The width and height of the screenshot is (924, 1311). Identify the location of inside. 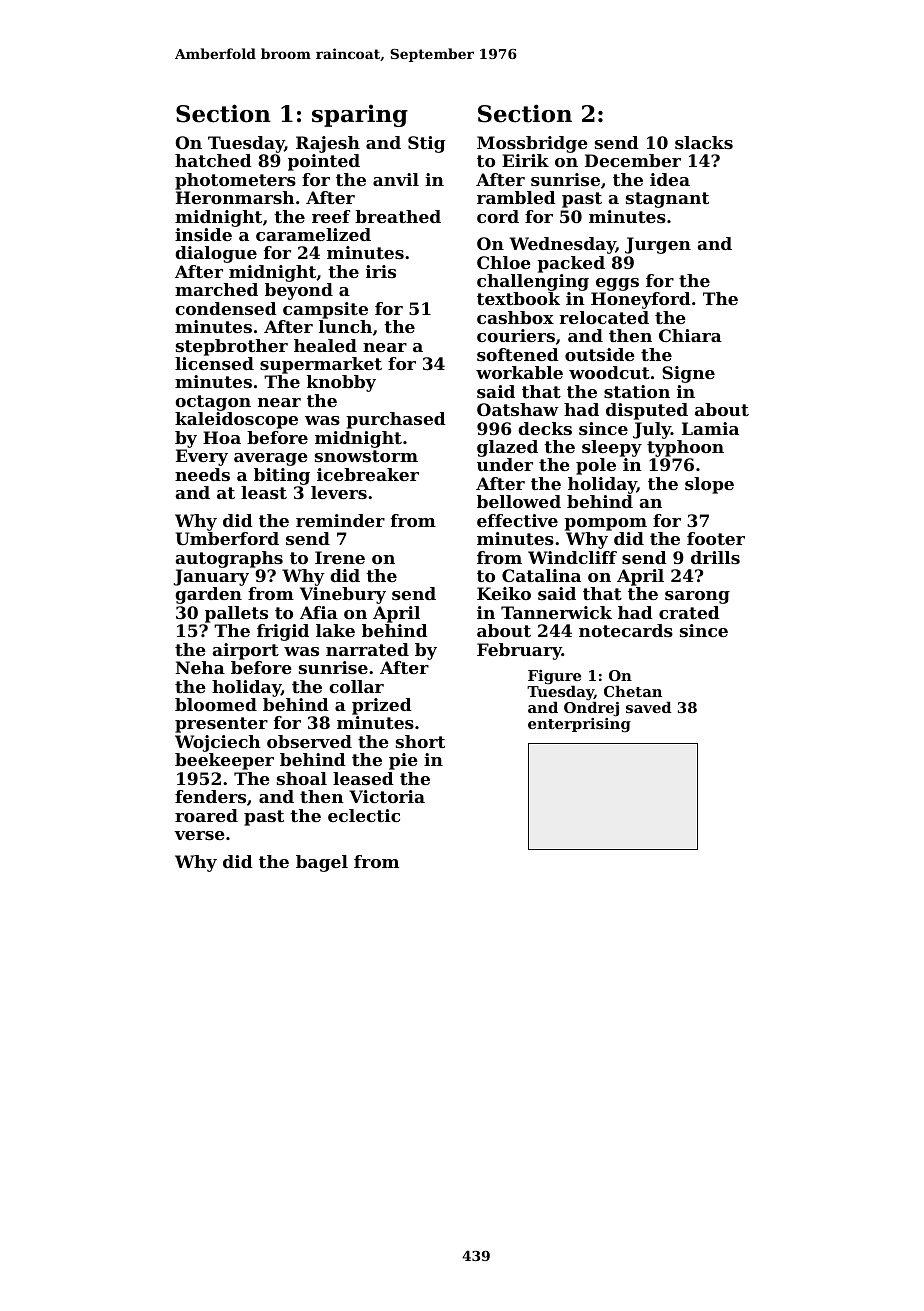
(203, 234).
